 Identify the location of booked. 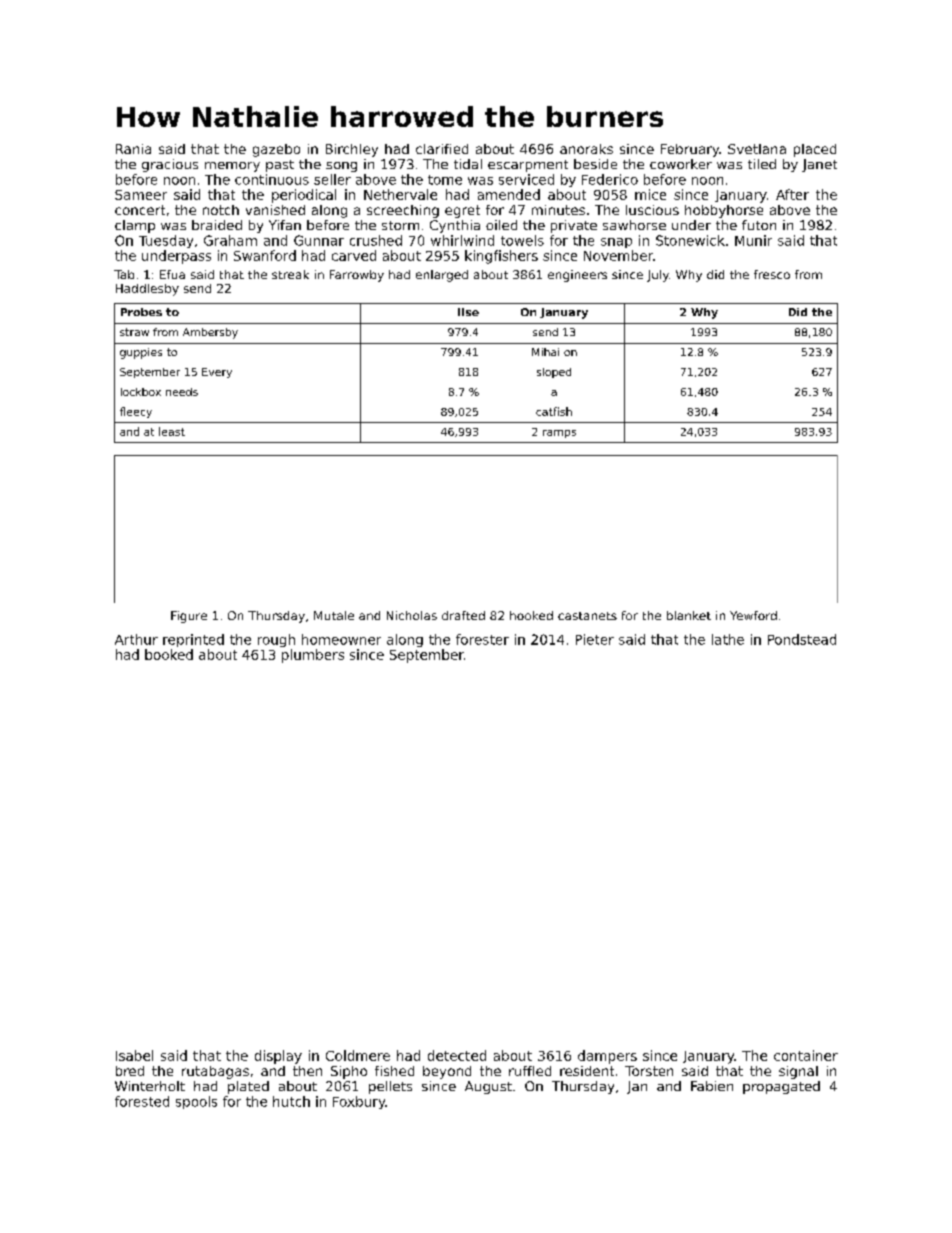
(169, 654).
